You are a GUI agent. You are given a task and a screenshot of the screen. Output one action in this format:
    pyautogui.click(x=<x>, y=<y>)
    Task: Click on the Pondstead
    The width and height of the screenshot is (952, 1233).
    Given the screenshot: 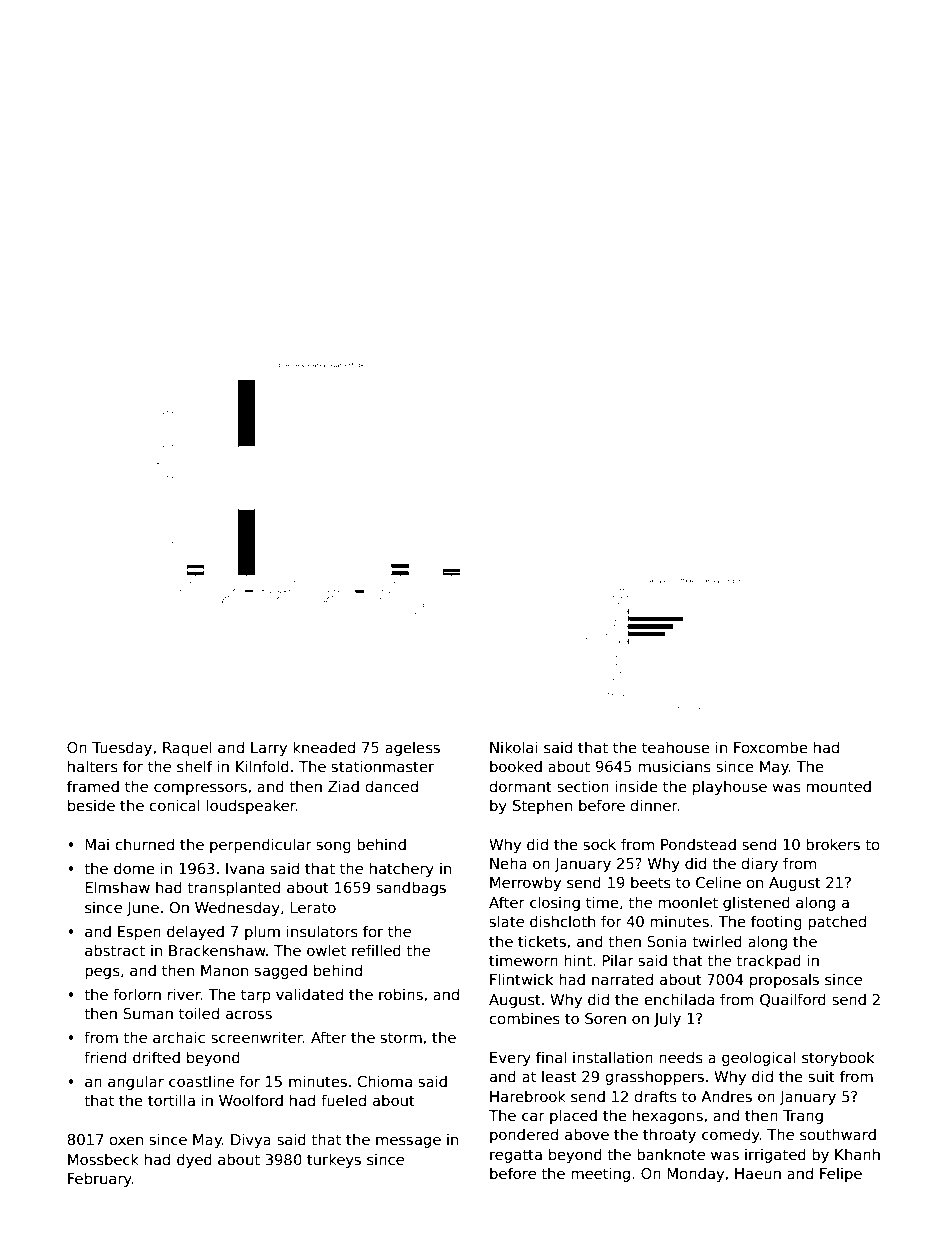 What is the action you would take?
    pyautogui.click(x=698, y=844)
